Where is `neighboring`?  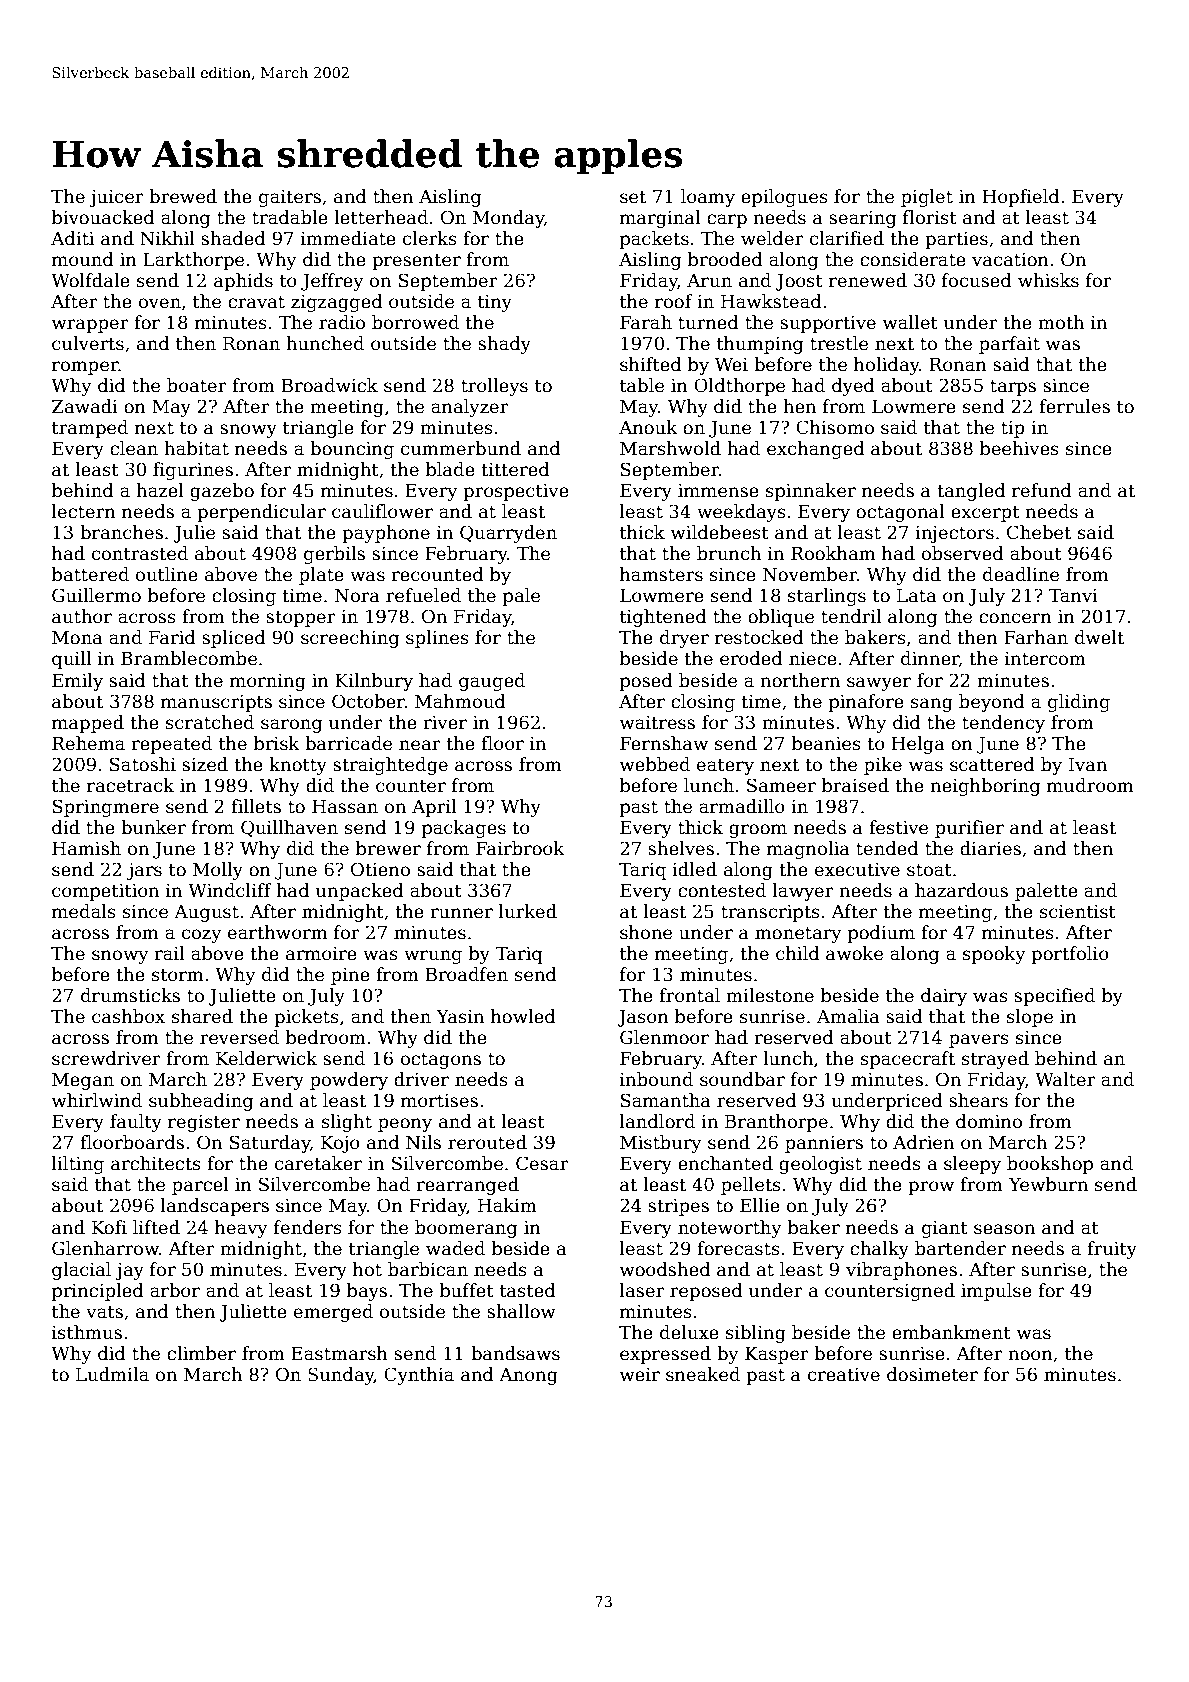 neighboring is located at coordinates (985, 787).
